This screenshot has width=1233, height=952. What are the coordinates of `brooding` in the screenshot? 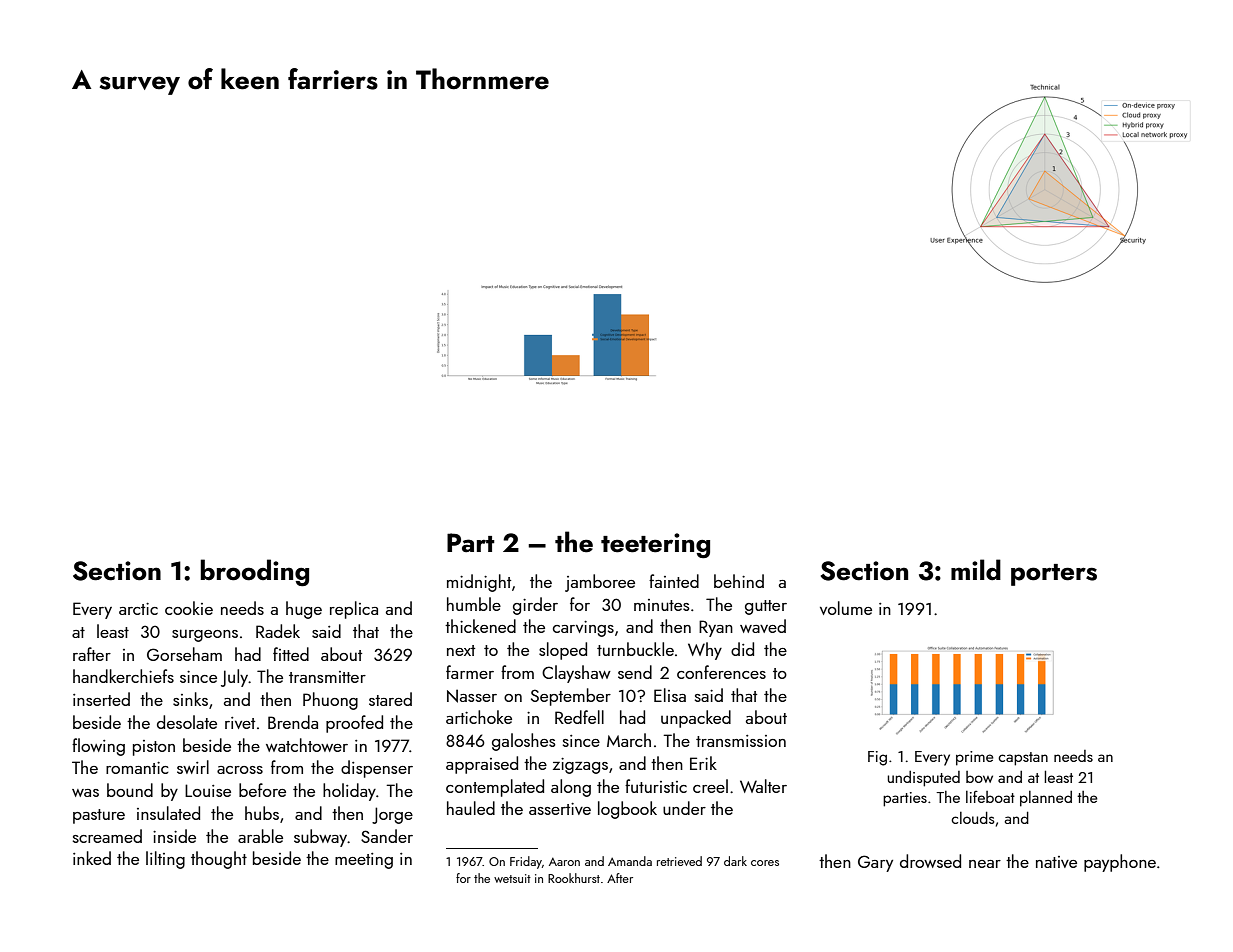 It's located at (254, 573).
